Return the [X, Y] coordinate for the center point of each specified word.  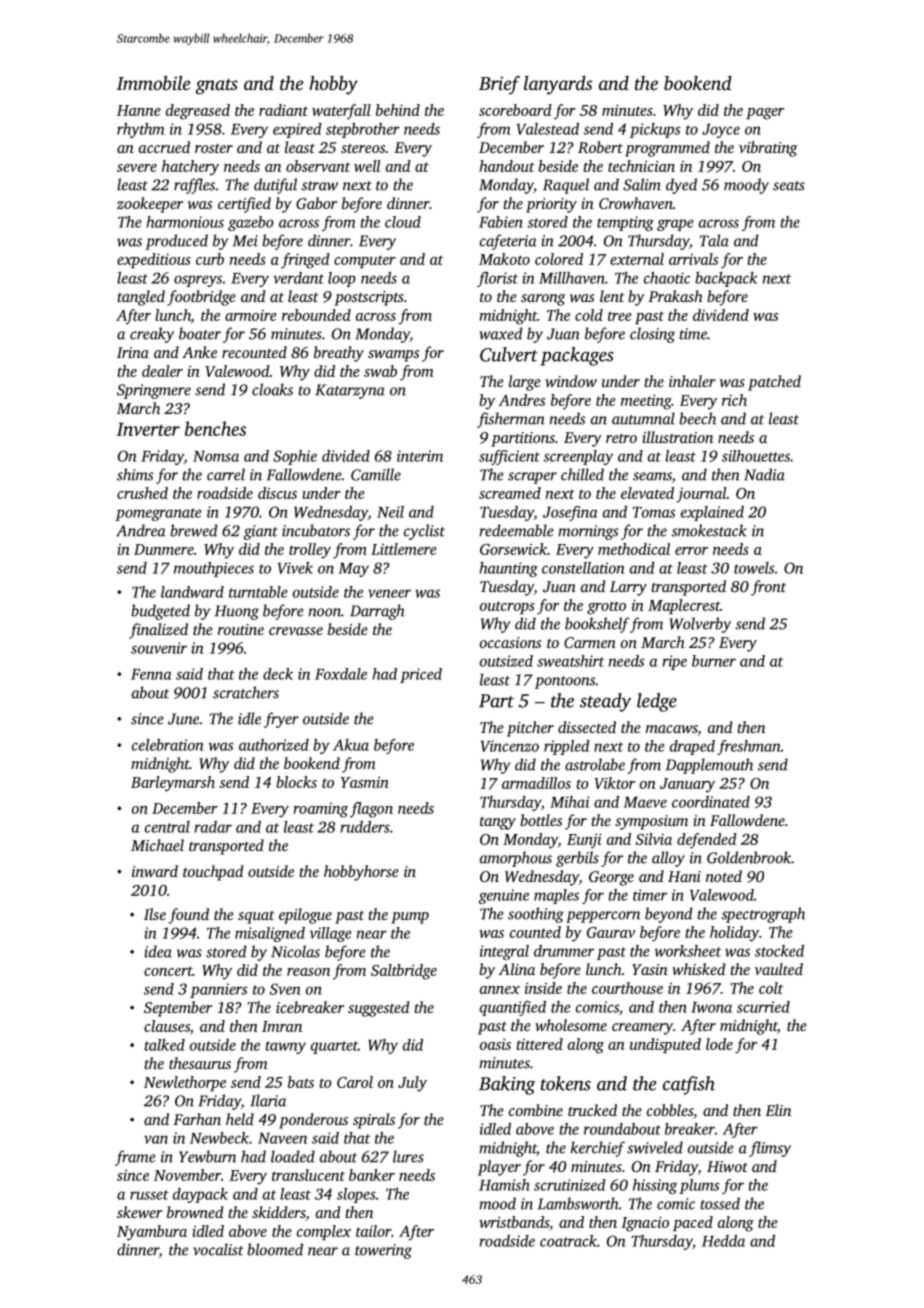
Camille [376, 474]
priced [421, 675]
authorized [274, 745]
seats [789, 186]
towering [383, 1251]
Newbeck [219, 1138]
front [768, 588]
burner [714, 661]
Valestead [548, 129]
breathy [339, 354]
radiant [283, 110]
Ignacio [645, 1224]
